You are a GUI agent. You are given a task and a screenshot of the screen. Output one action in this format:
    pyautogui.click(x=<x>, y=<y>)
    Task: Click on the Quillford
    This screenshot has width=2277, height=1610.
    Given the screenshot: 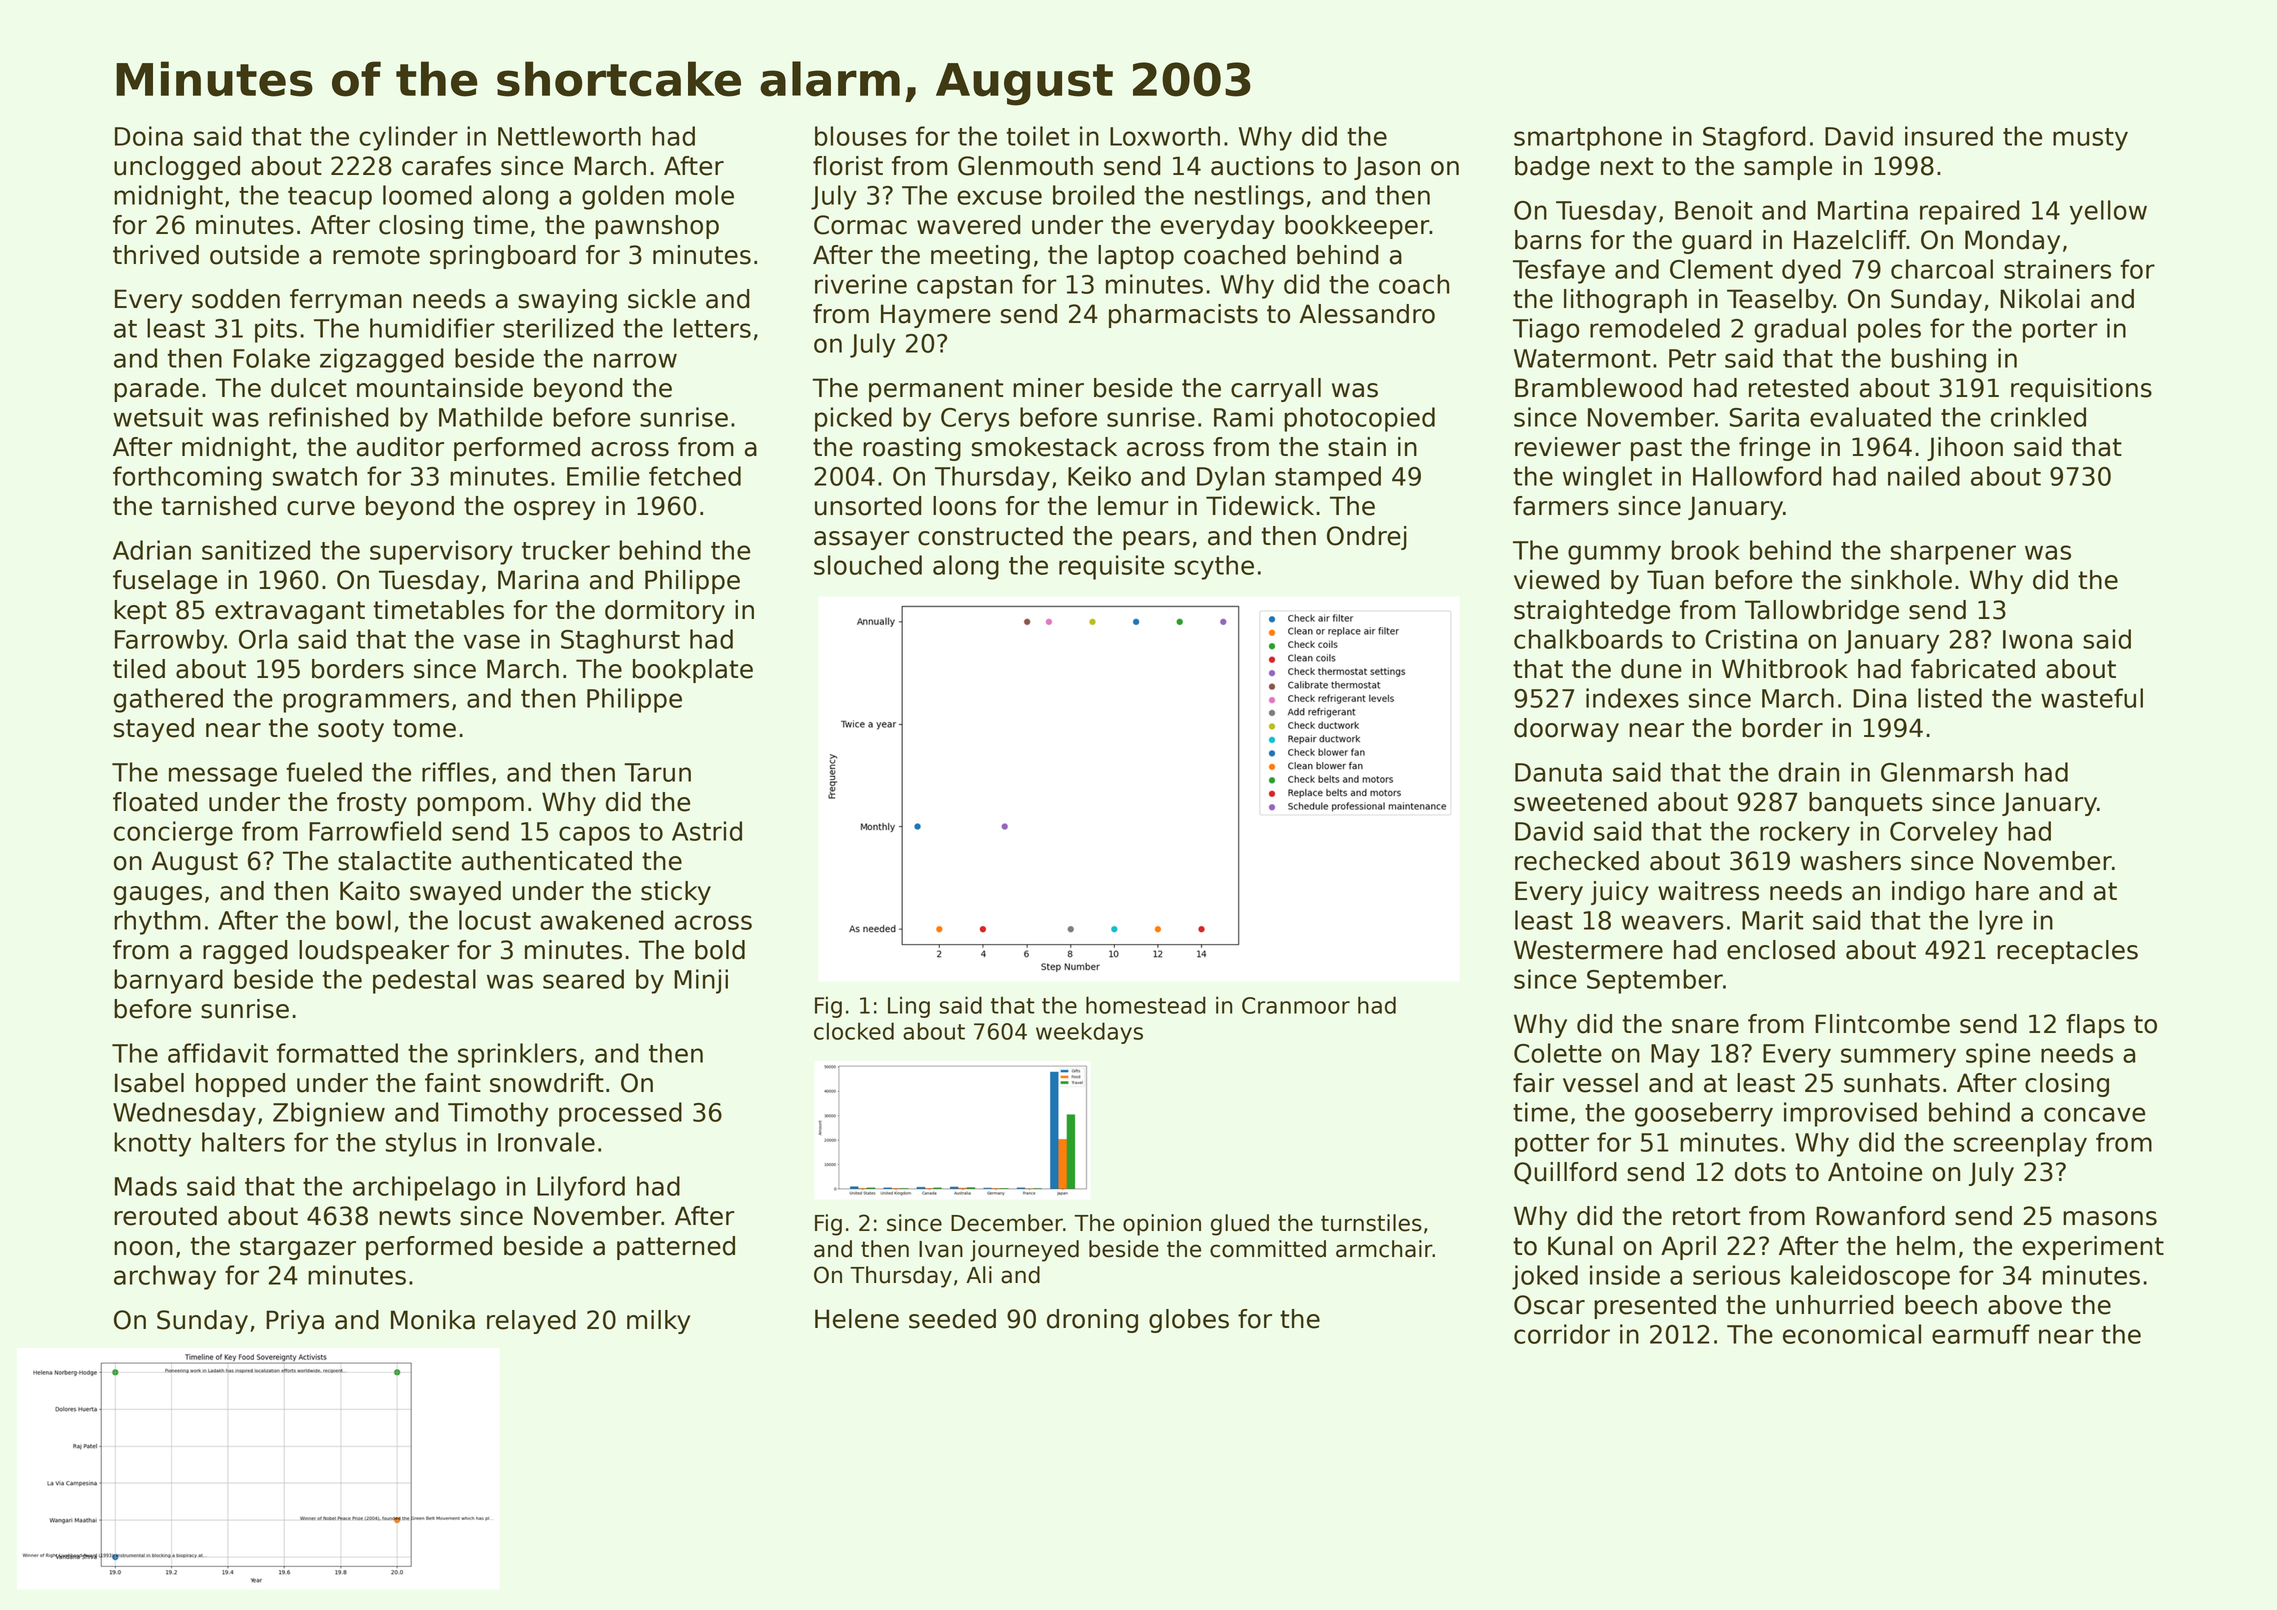 What is the action you would take?
    pyautogui.click(x=1565, y=1173)
